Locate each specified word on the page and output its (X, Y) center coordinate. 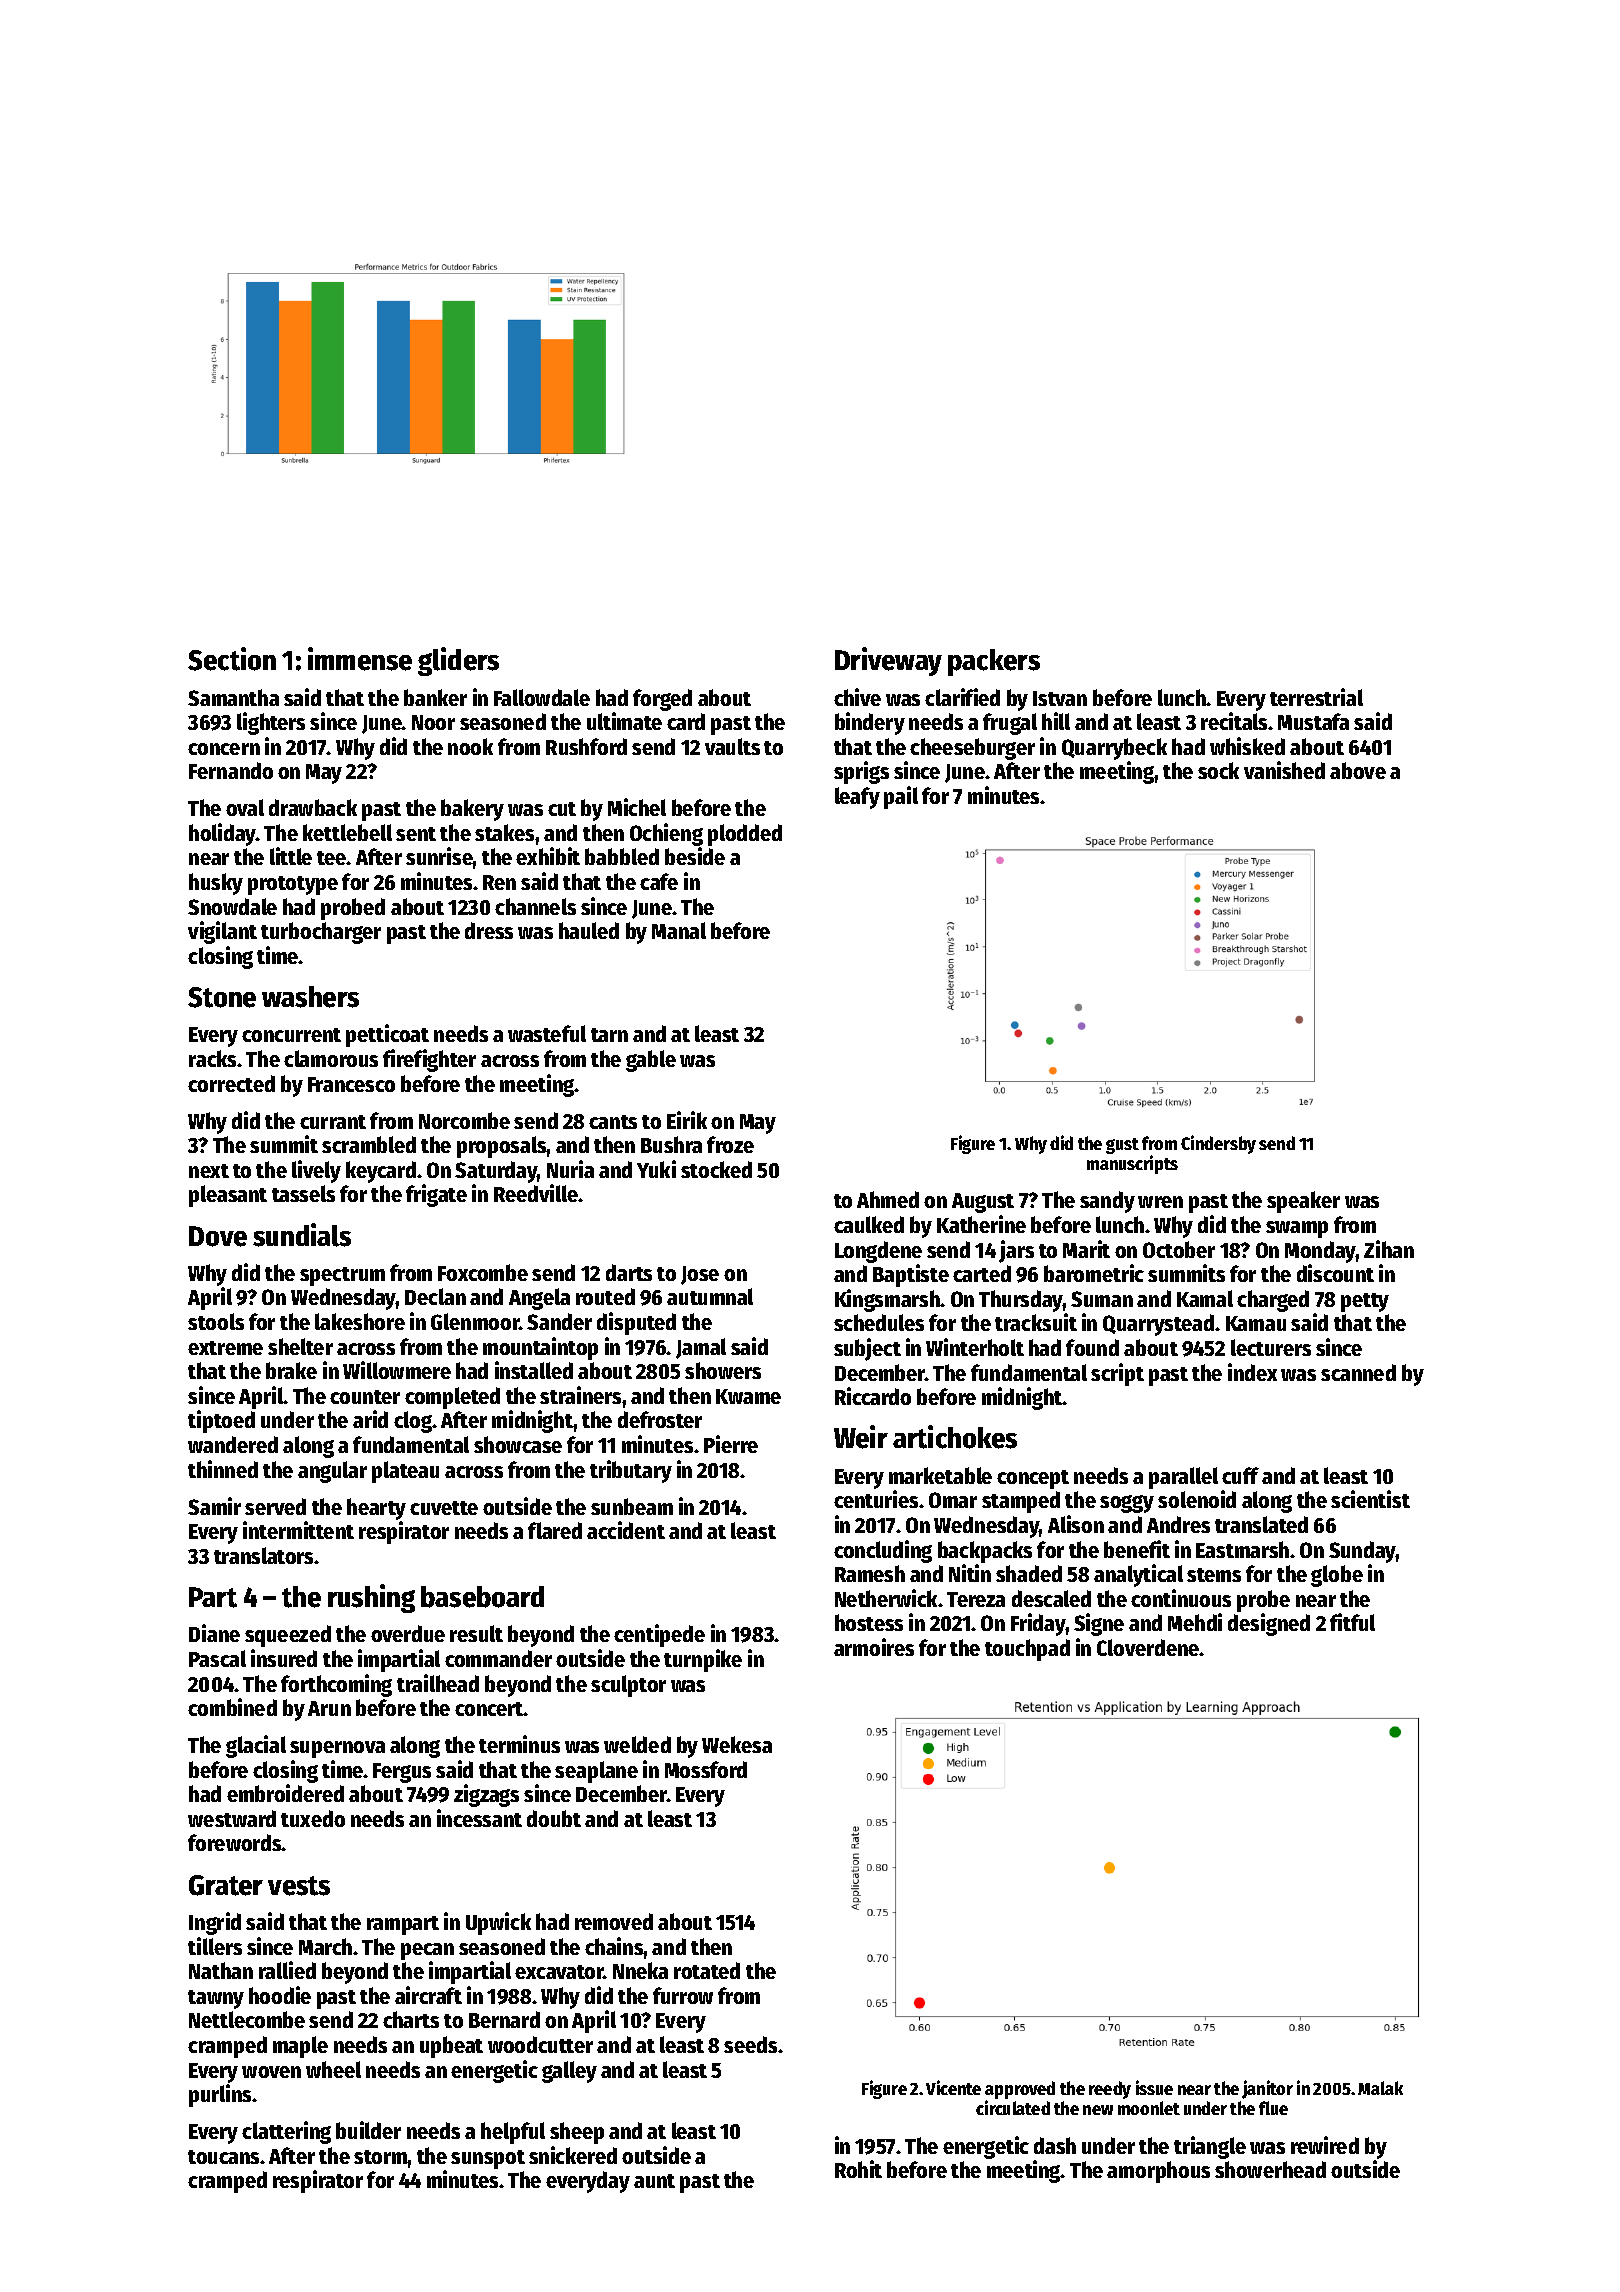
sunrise (439, 856)
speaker (1303, 1202)
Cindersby (1218, 1144)
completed (452, 1398)
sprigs (861, 772)
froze (730, 1144)
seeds (750, 2044)
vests (299, 1886)
